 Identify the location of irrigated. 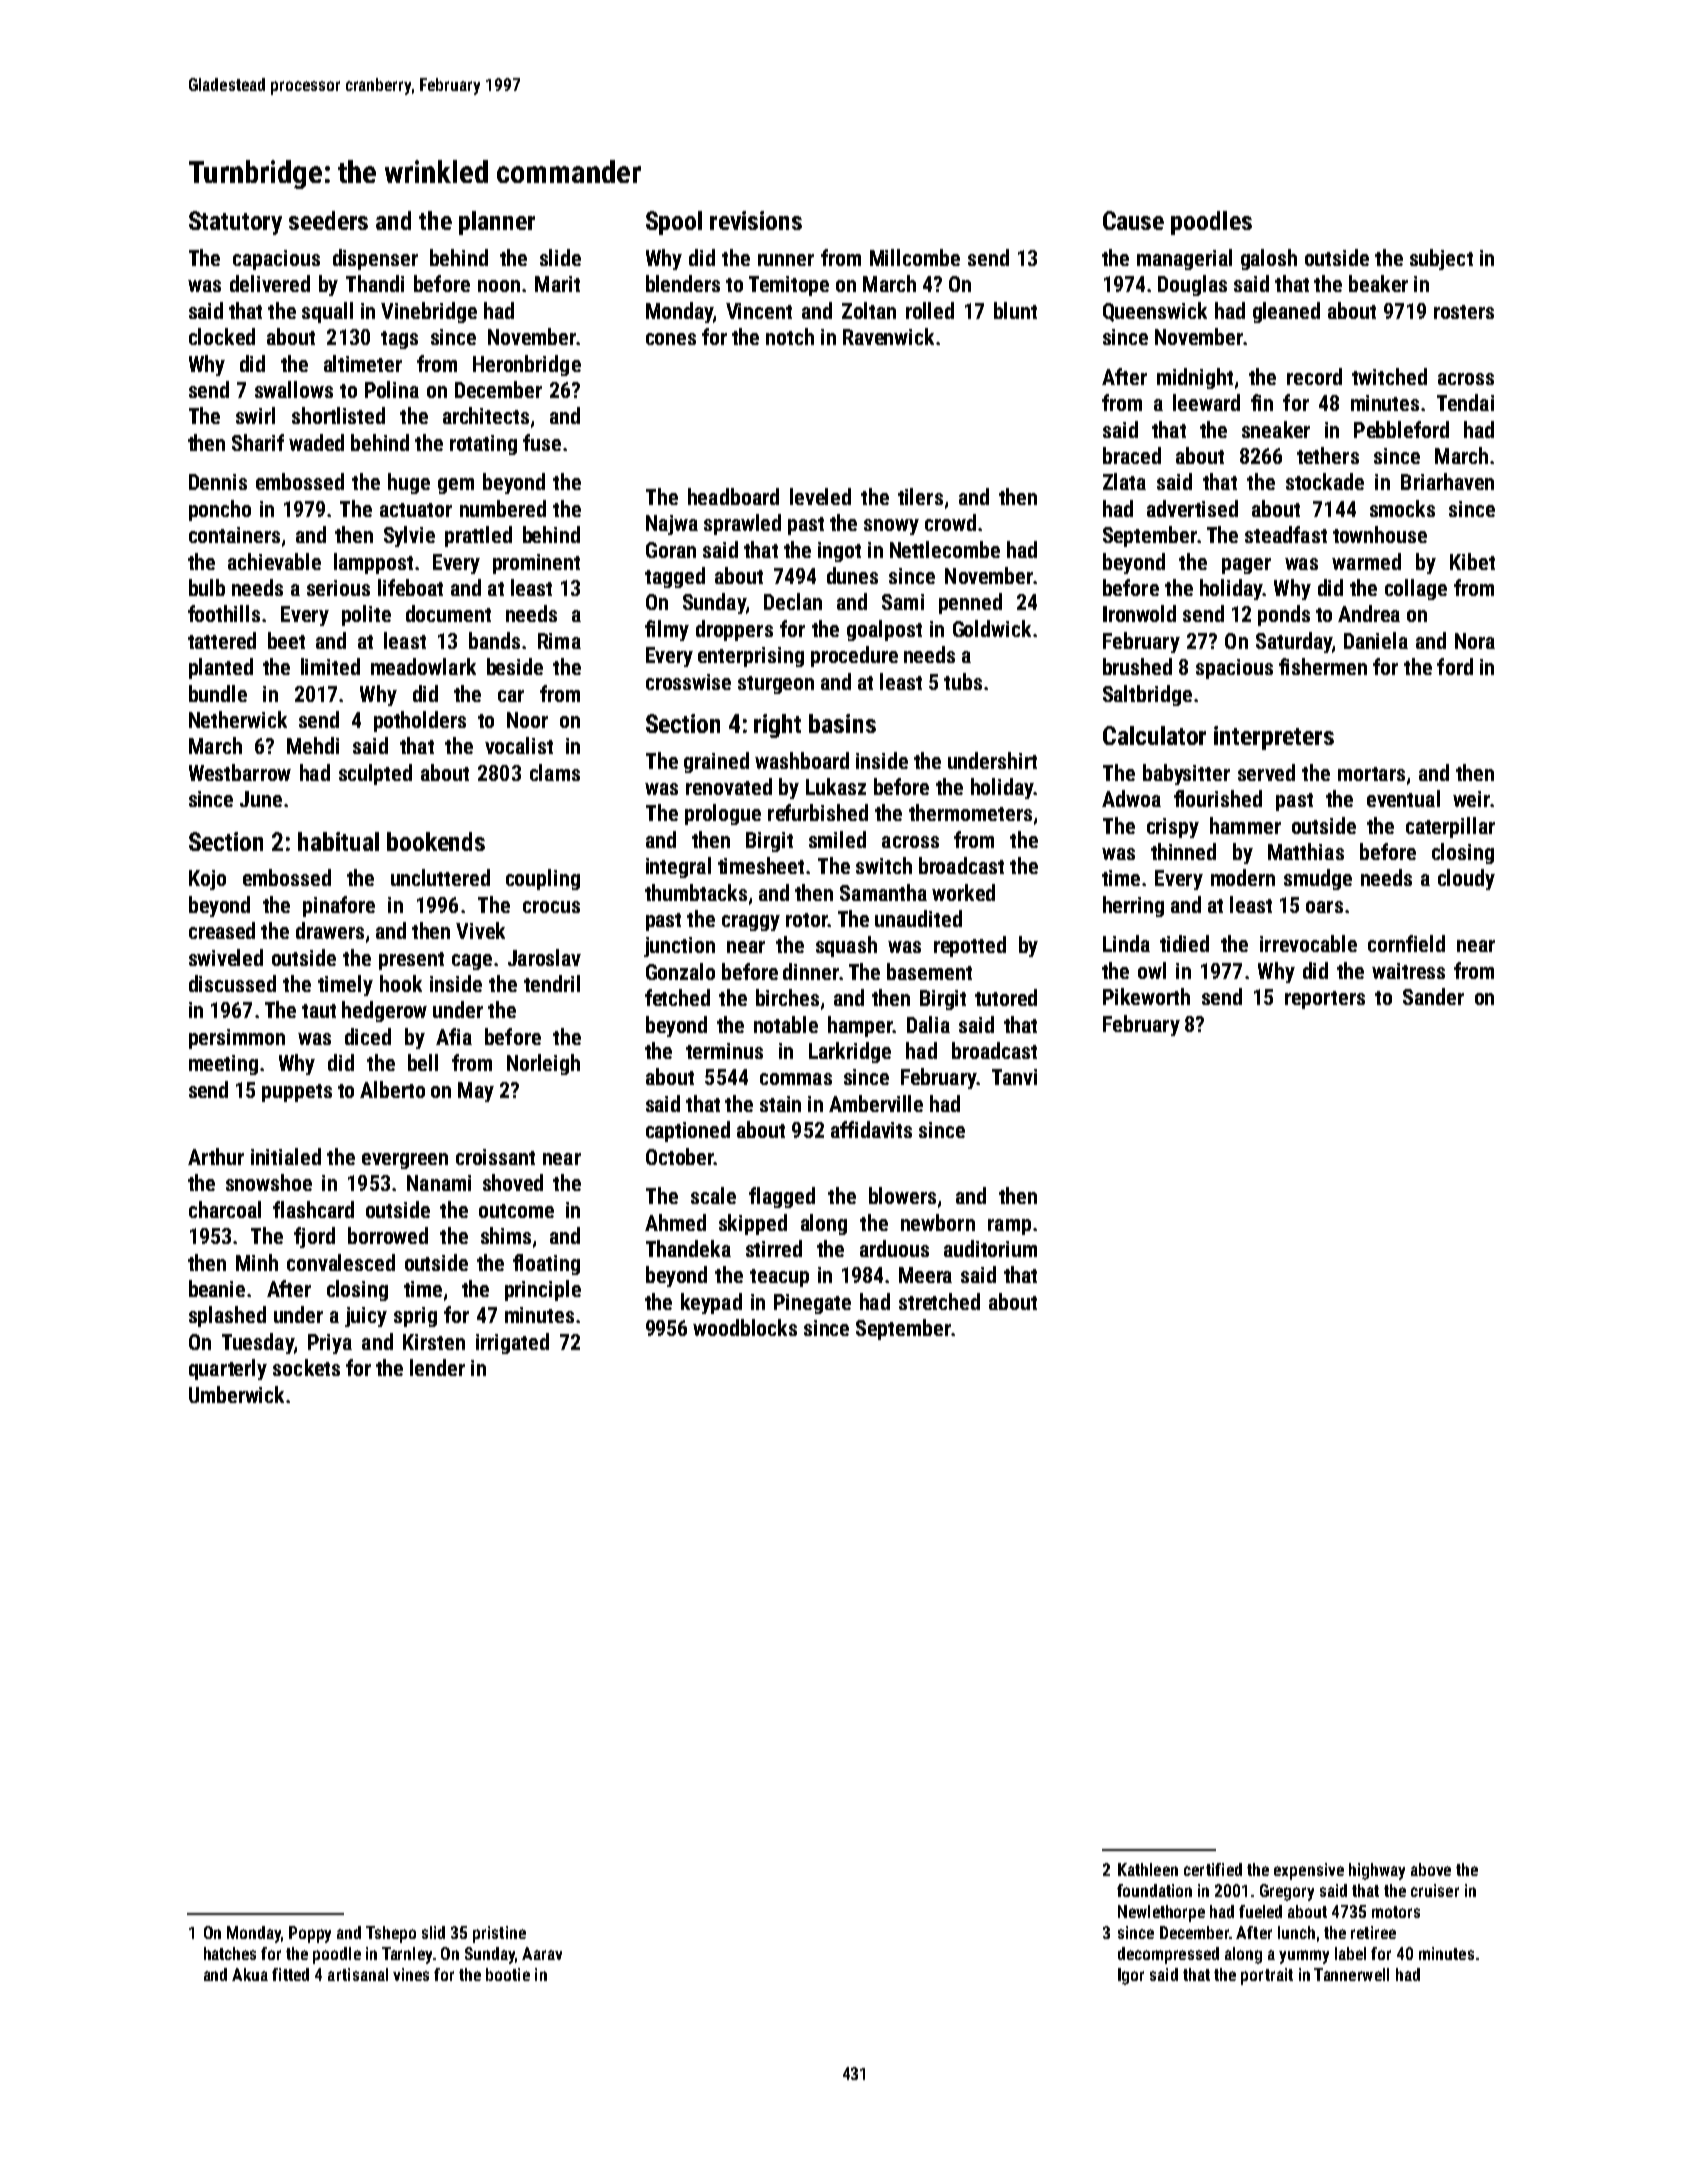
(512, 1343).
